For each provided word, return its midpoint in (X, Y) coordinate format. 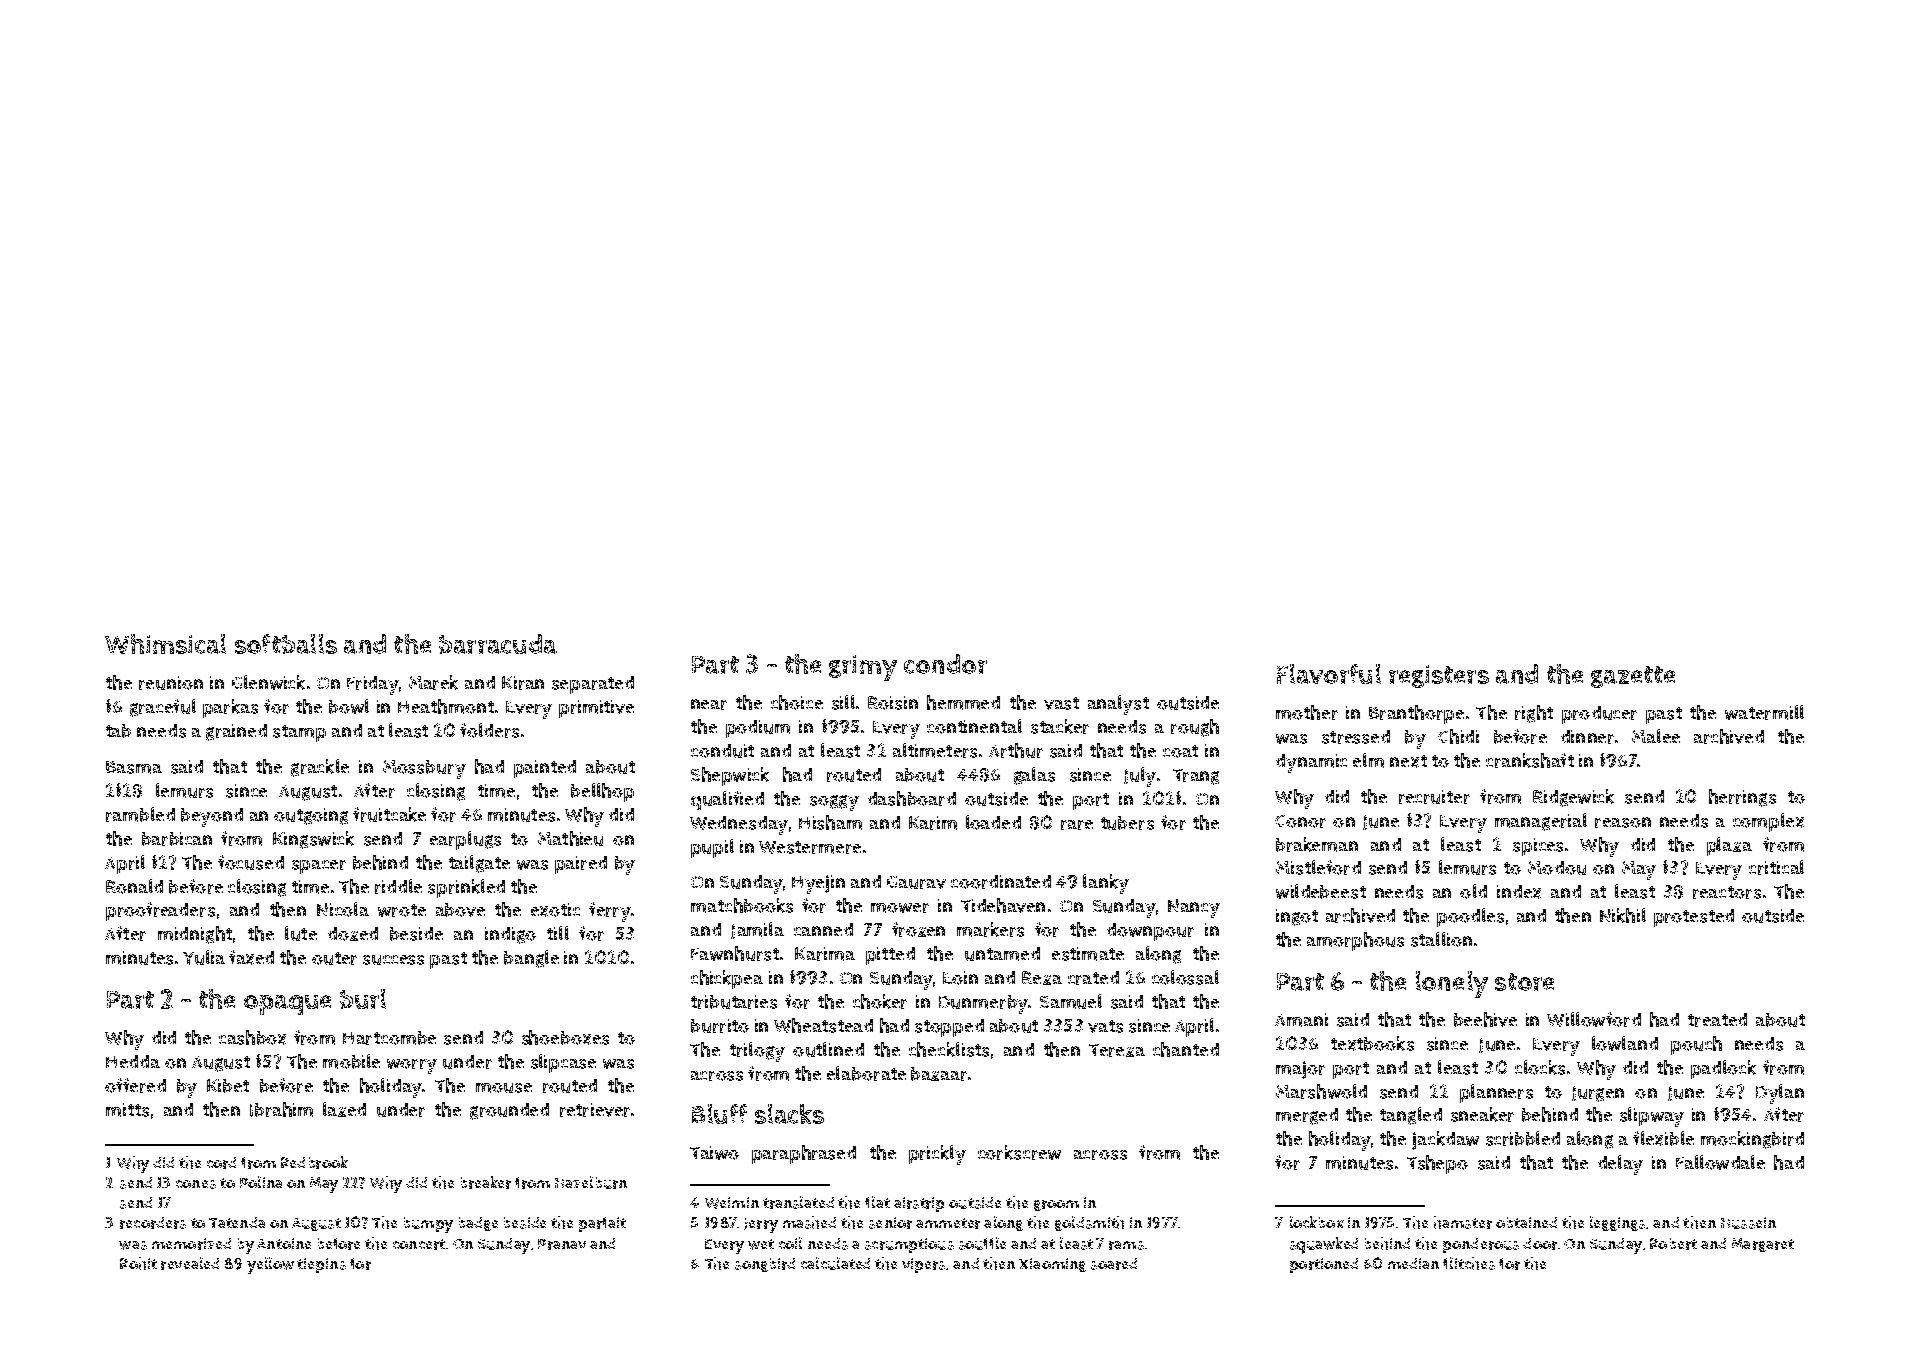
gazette (1633, 677)
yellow (270, 1265)
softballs (286, 644)
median (1413, 1263)
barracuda (498, 644)
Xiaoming (1052, 1265)
